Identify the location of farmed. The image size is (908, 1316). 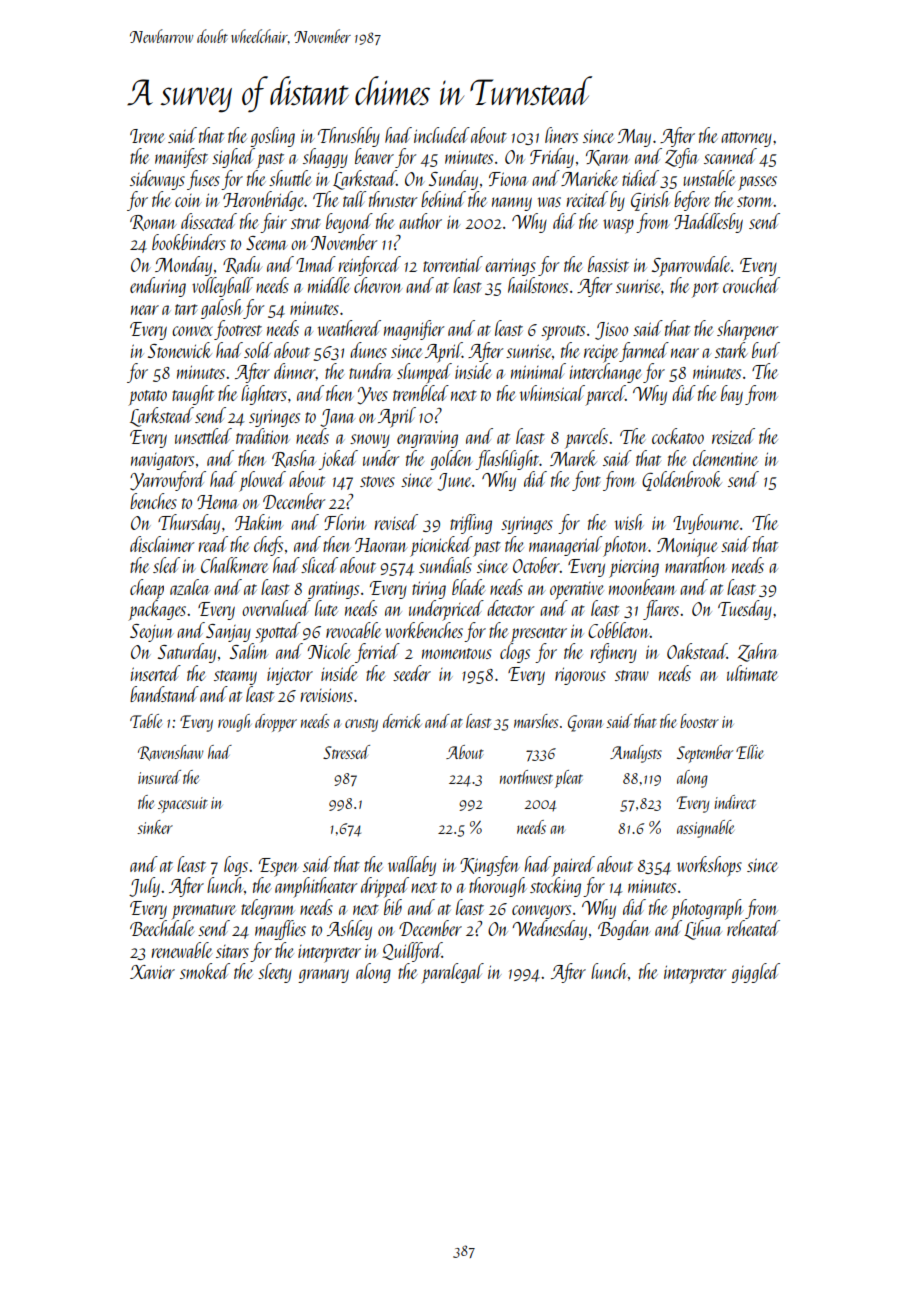
(644, 352).
